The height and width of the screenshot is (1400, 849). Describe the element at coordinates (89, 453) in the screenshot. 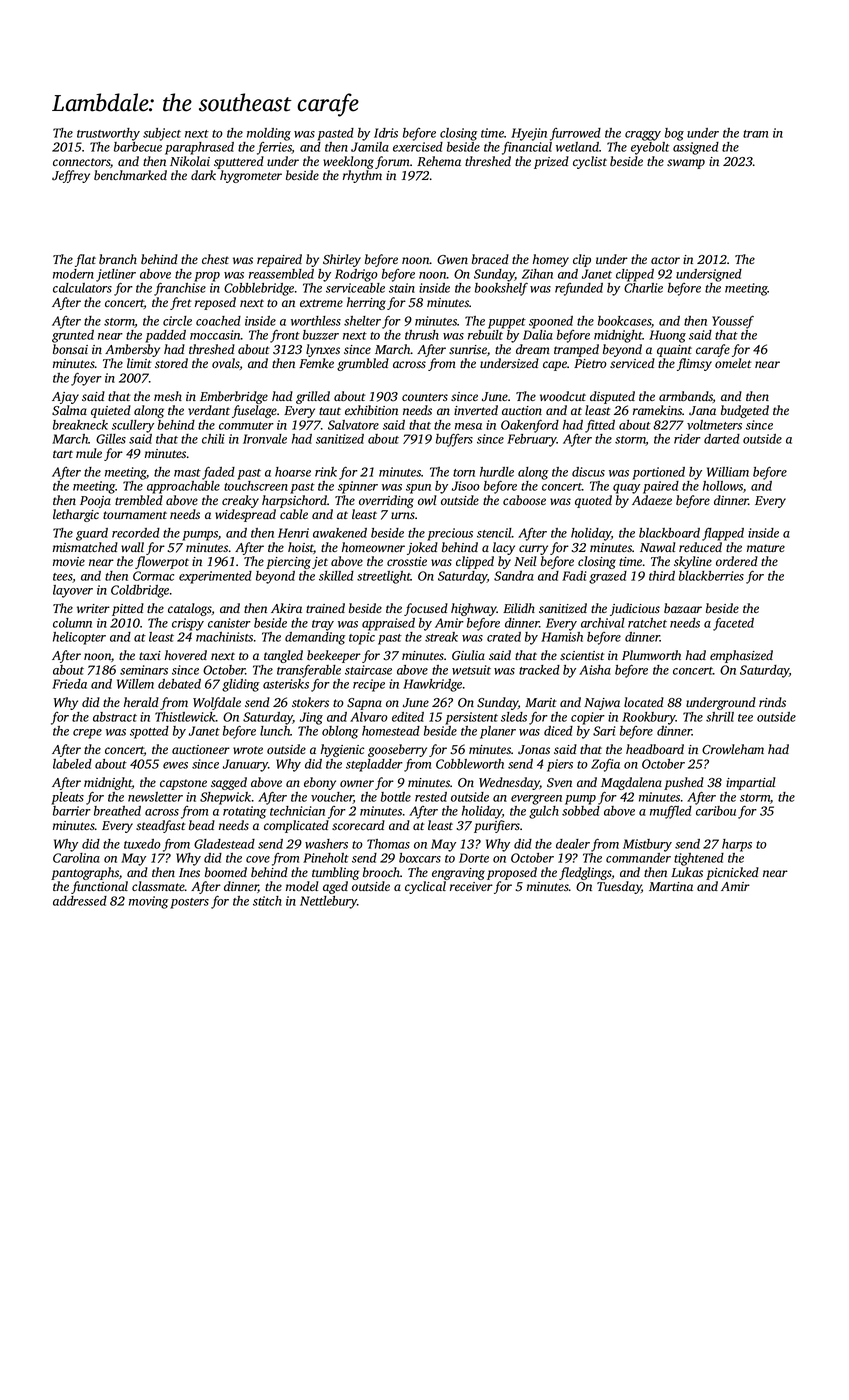

I see `mule` at that location.
